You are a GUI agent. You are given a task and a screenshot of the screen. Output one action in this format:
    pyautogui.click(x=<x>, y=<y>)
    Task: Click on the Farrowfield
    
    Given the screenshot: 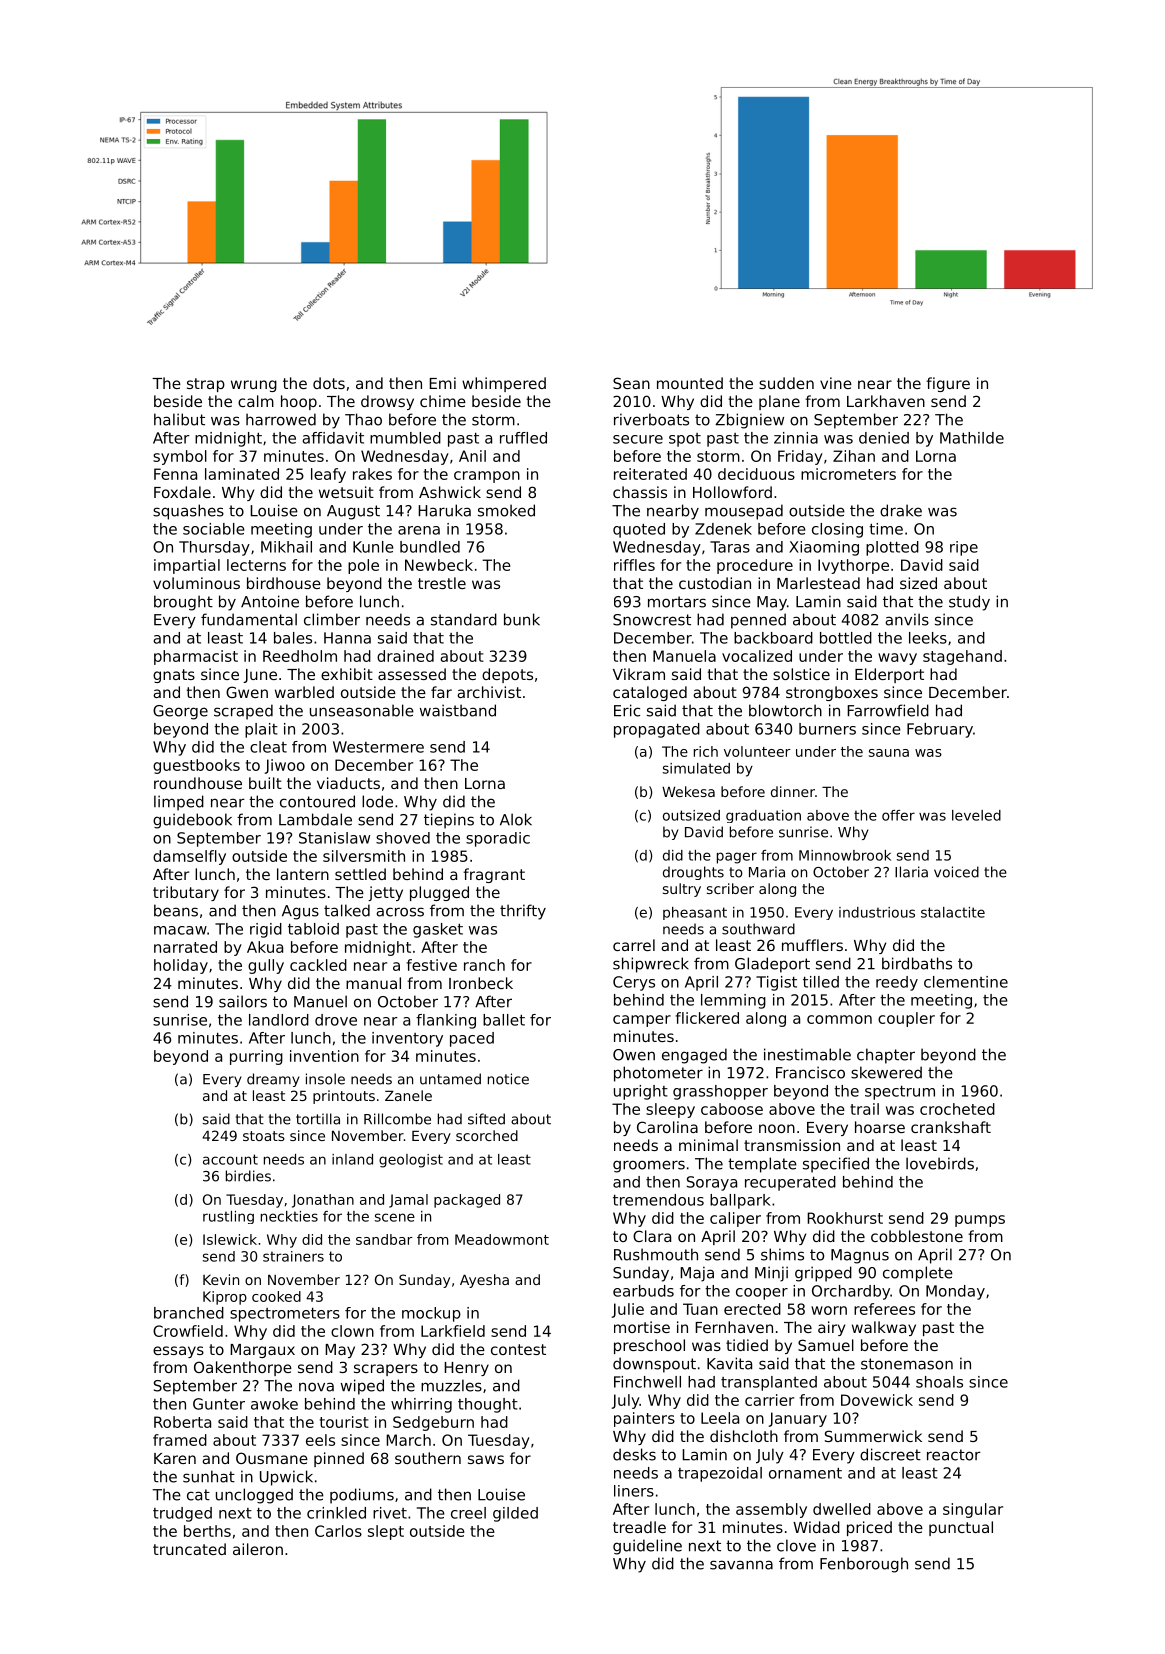 What is the action you would take?
    pyautogui.click(x=888, y=710)
